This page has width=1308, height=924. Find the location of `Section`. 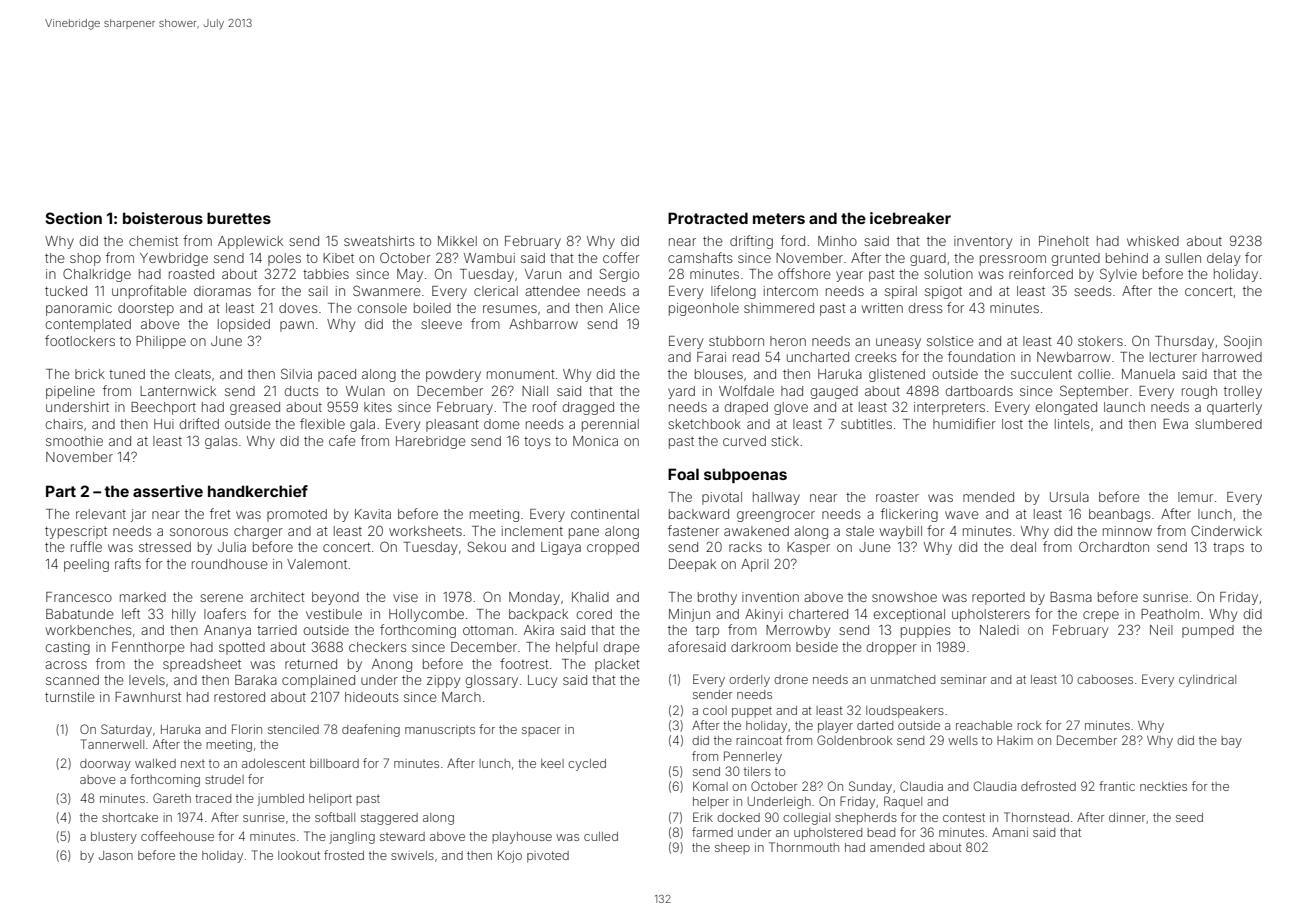

Section is located at coordinates (73, 218).
